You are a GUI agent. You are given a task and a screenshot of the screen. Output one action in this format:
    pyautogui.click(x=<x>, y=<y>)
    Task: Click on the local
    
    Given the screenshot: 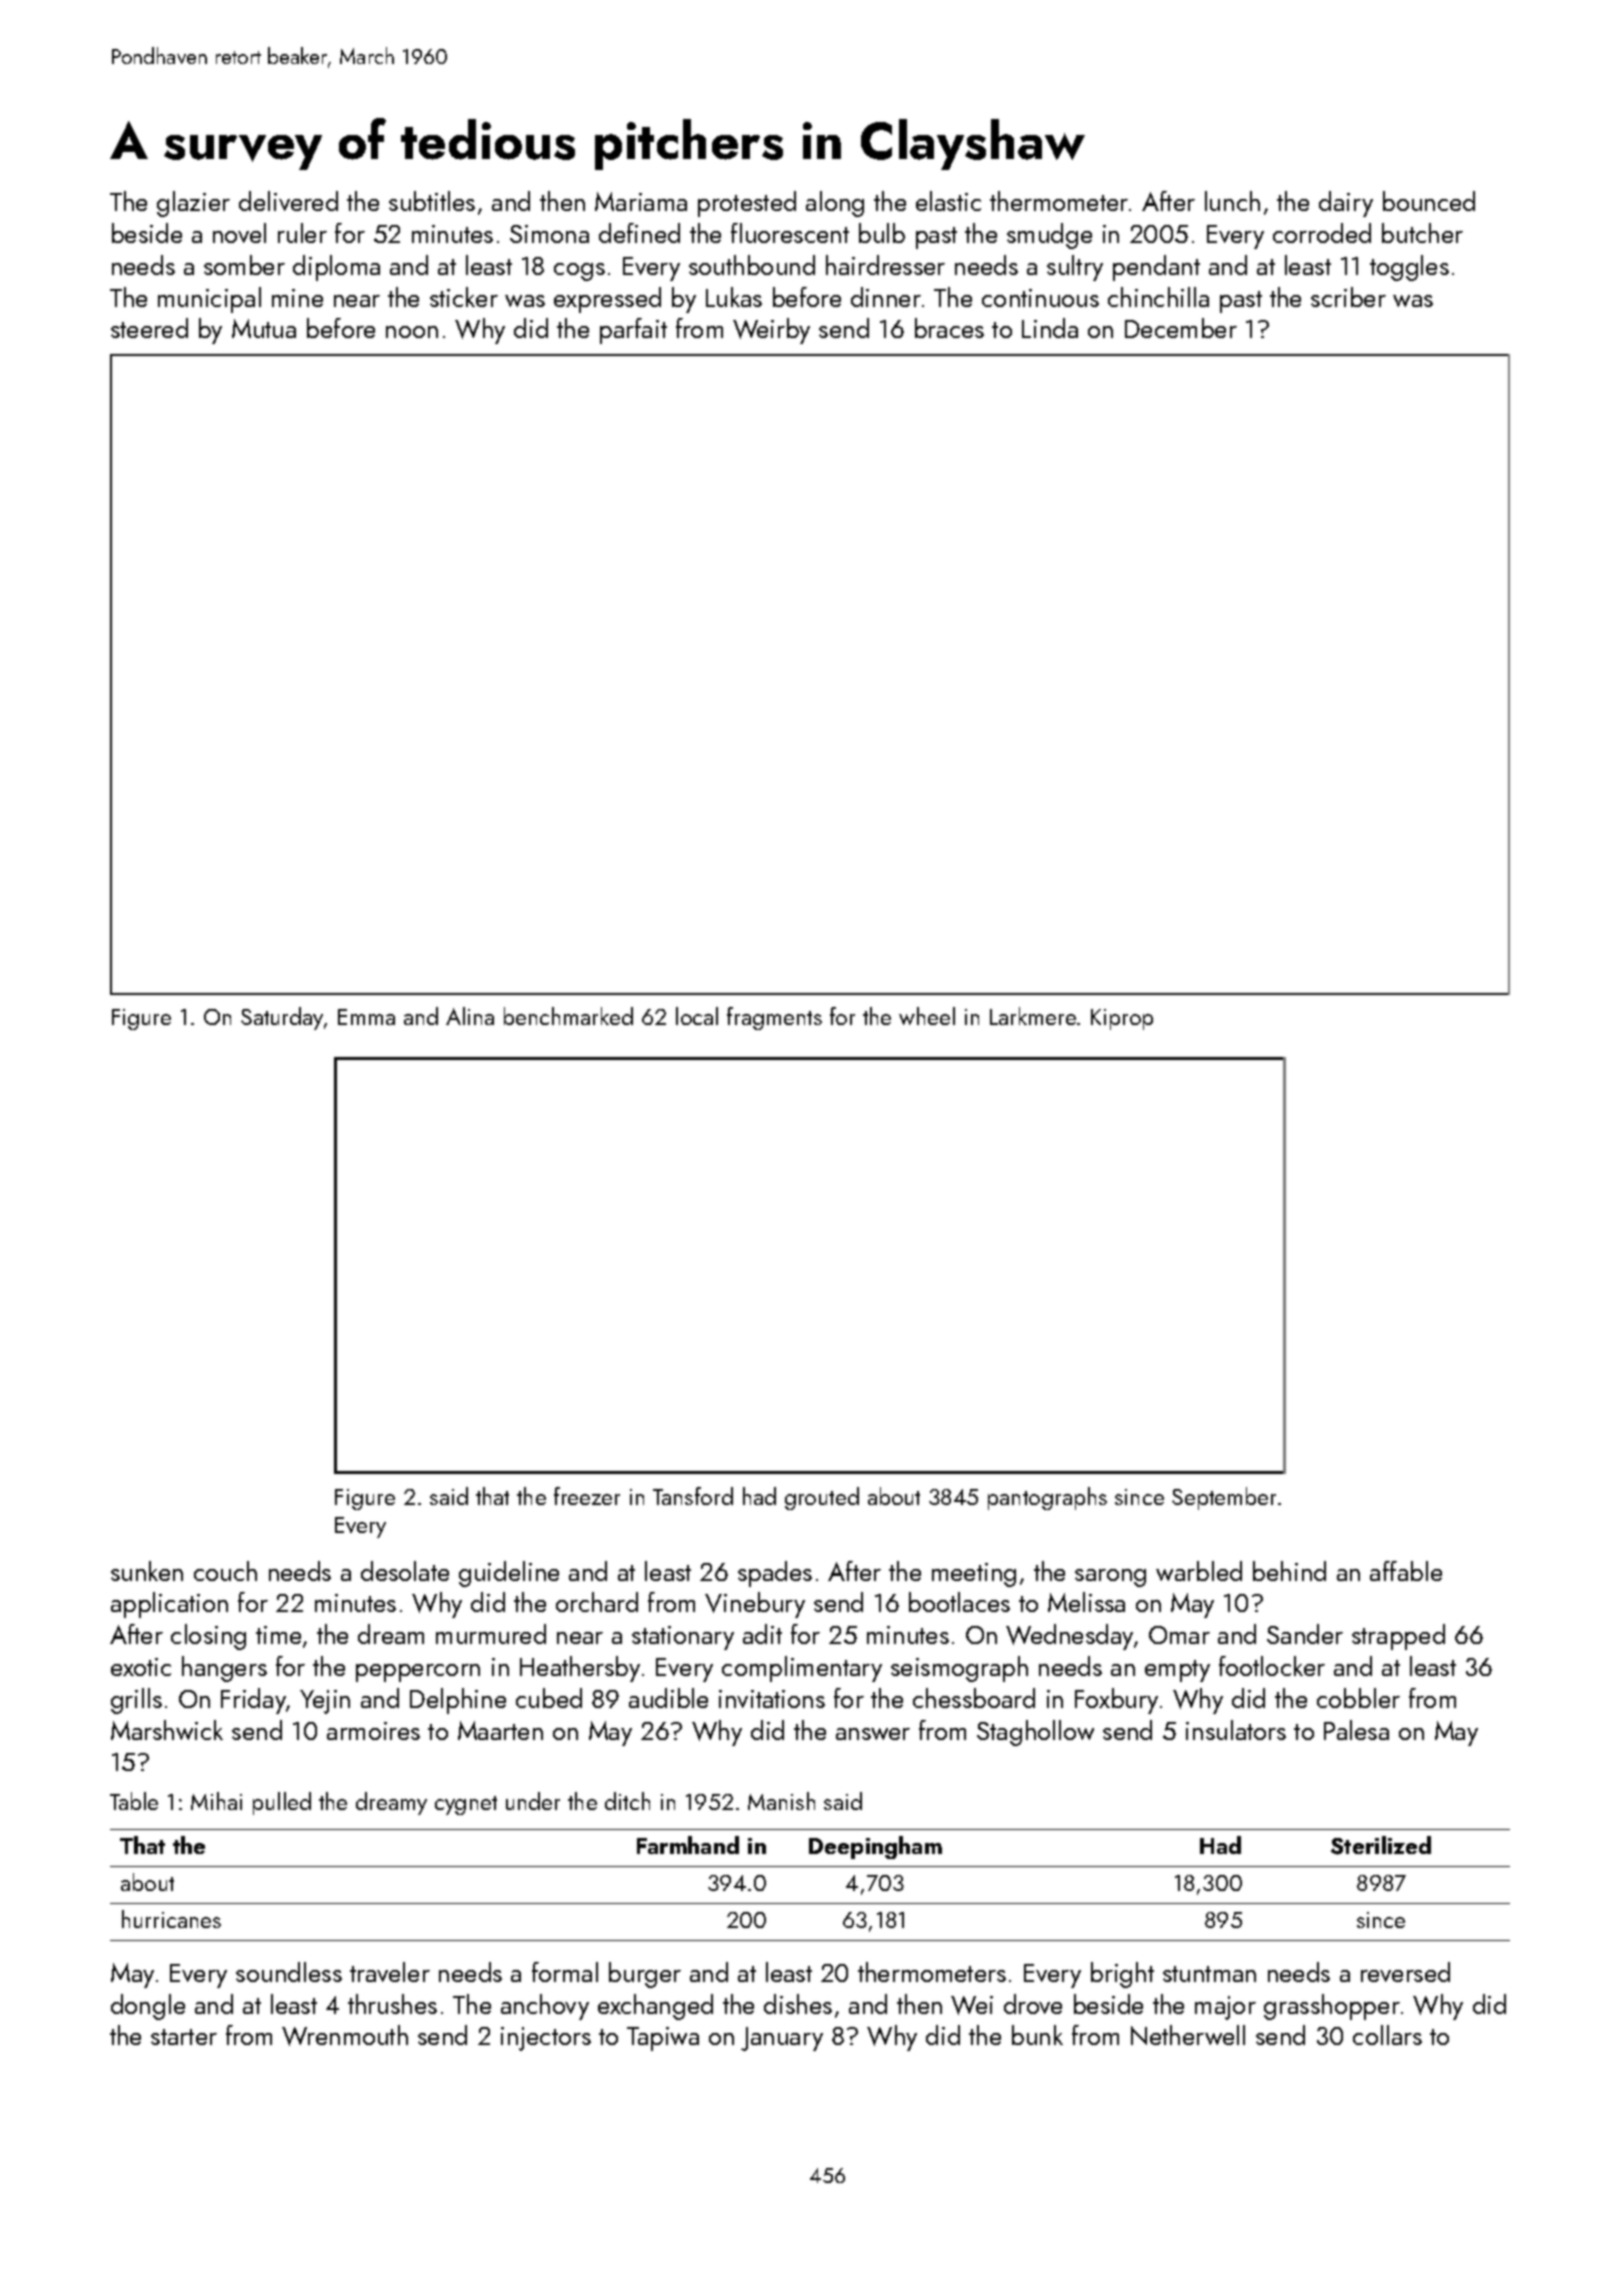 What is the action you would take?
    pyautogui.click(x=697, y=1016)
